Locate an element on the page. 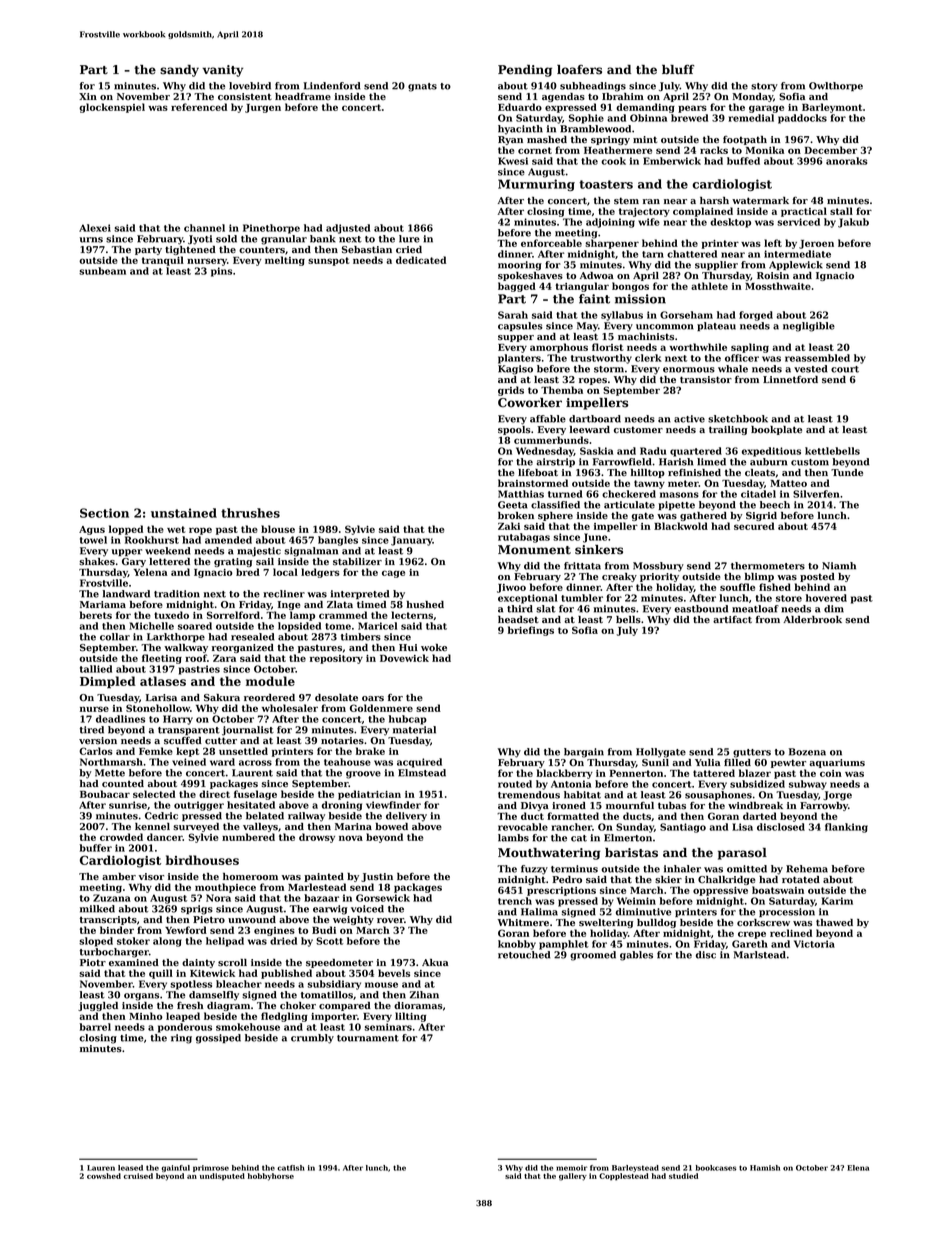 Image resolution: width=952 pixels, height=1233 pixels. Xin is located at coordinates (88, 96).
